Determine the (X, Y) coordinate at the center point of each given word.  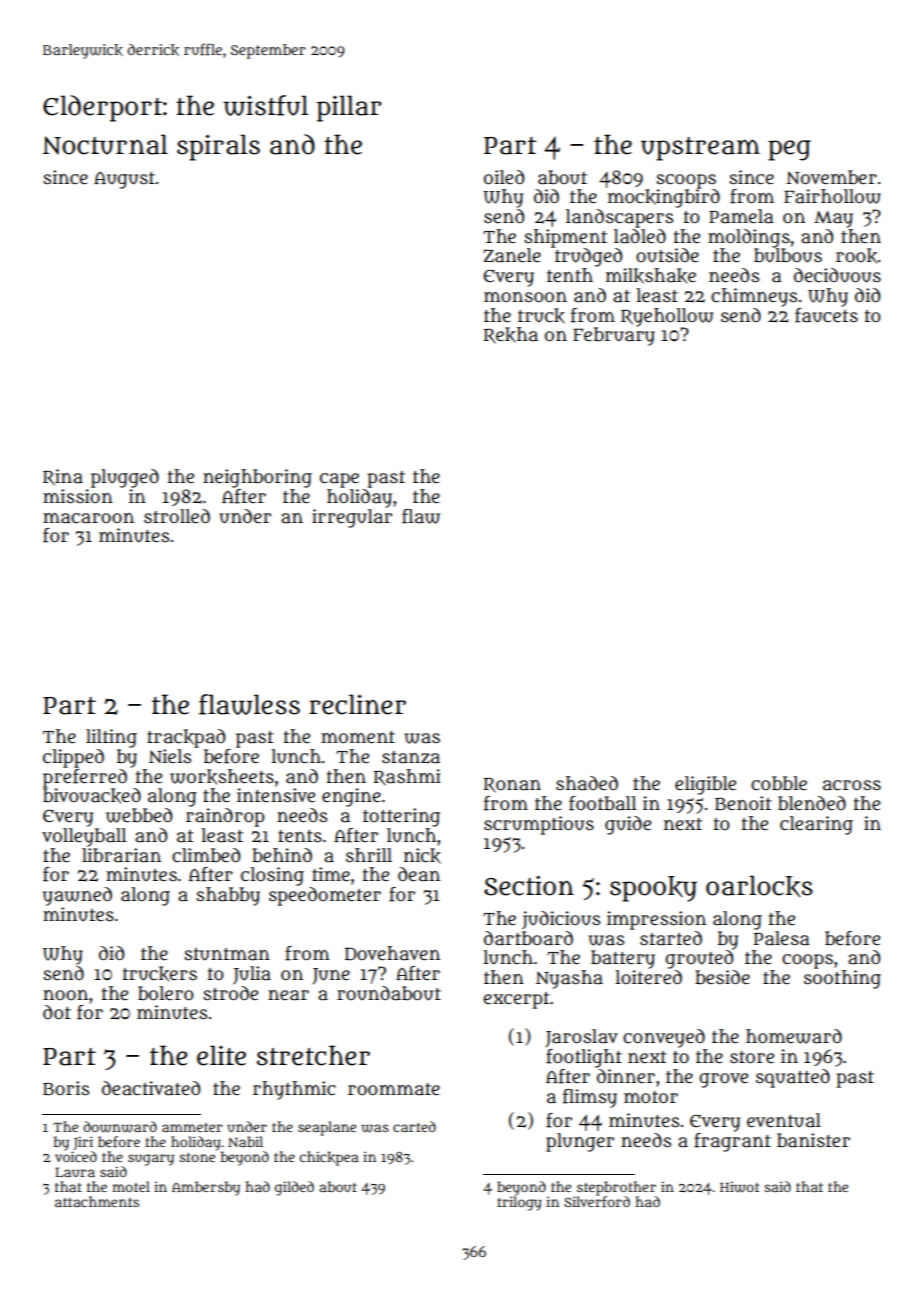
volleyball (84, 837)
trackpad (186, 738)
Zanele (512, 255)
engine (351, 797)
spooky (653, 889)
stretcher (313, 1055)
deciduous (837, 275)
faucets (826, 315)
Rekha (511, 335)
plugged (125, 478)
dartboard (528, 938)
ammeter (192, 1127)
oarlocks (759, 886)
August (124, 180)
